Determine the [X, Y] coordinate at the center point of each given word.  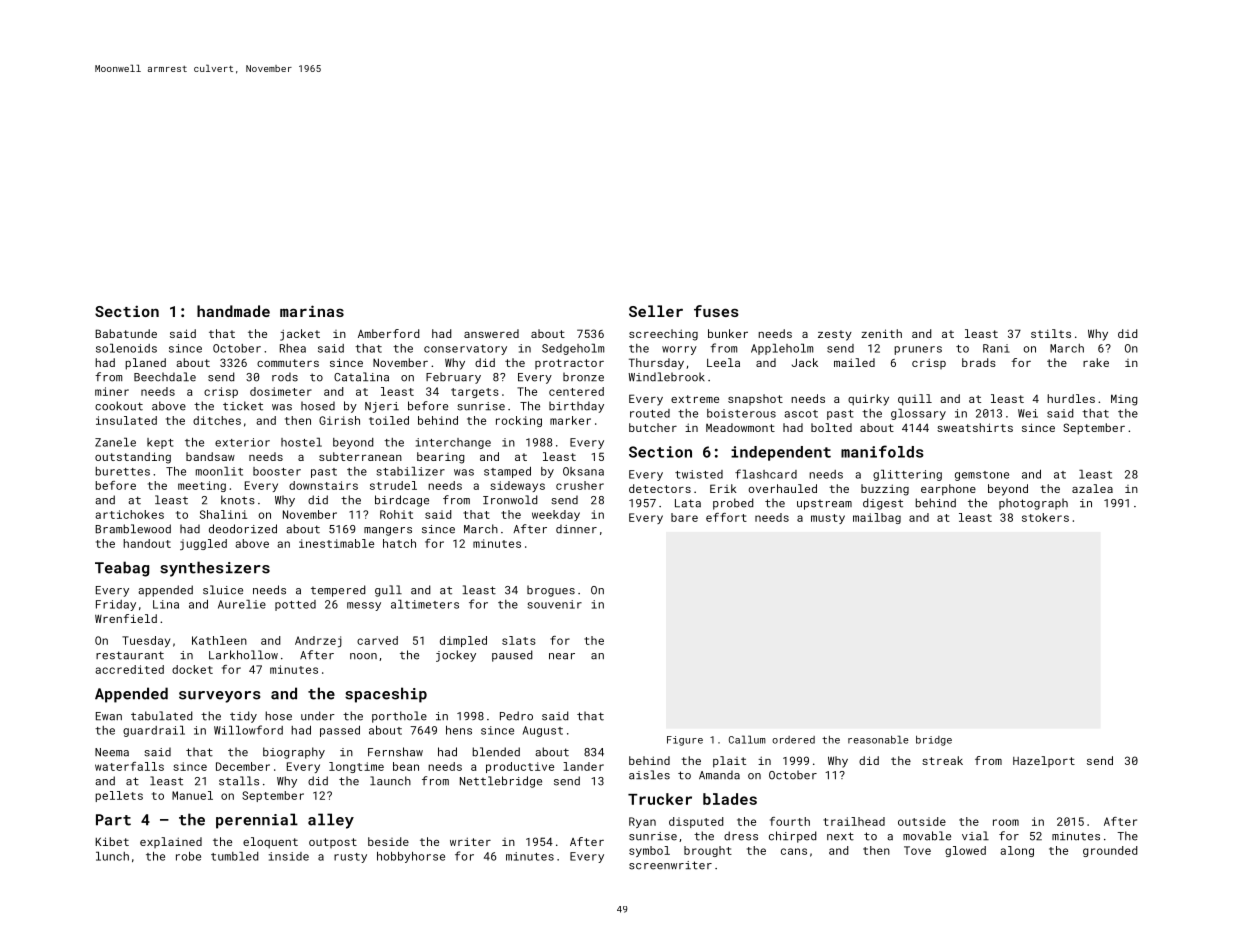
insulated [126, 420]
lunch [112, 856]
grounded [1110, 851]
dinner [576, 529]
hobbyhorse [411, 857]
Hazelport [1044, 761]
